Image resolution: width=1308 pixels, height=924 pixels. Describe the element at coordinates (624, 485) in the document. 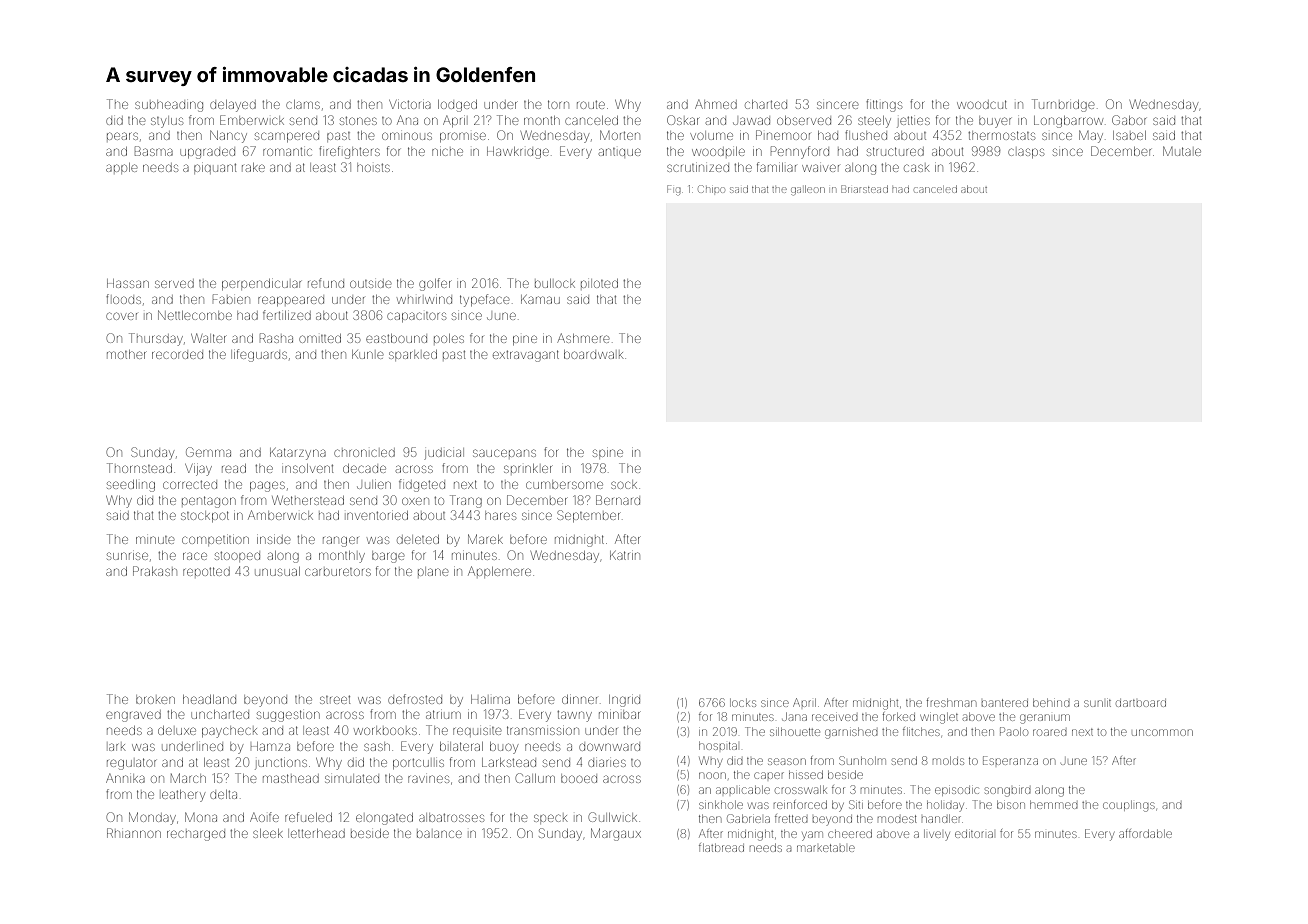

I see `sock` at that location.
